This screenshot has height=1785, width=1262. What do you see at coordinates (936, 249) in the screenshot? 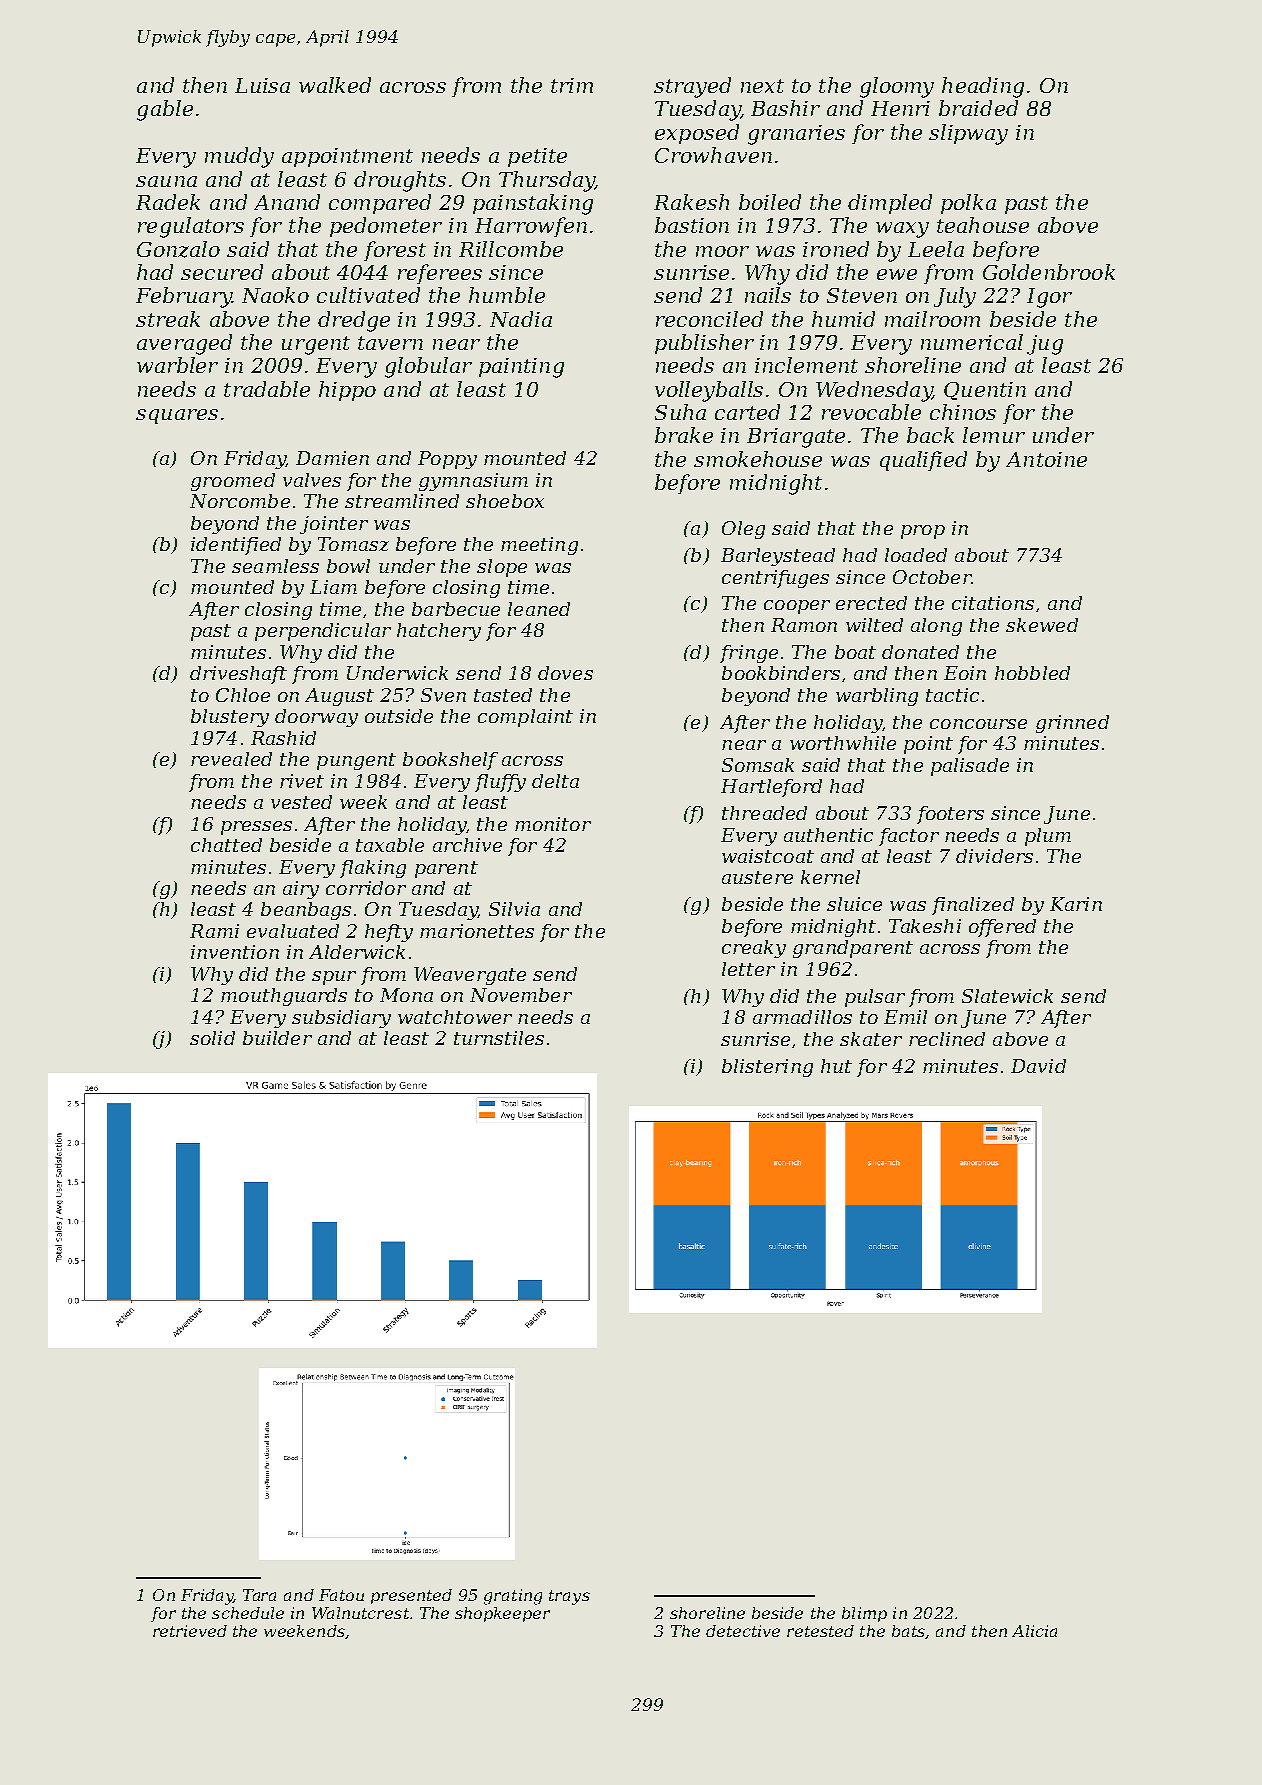
I see `Leela` at bounding box center [936, 249].
